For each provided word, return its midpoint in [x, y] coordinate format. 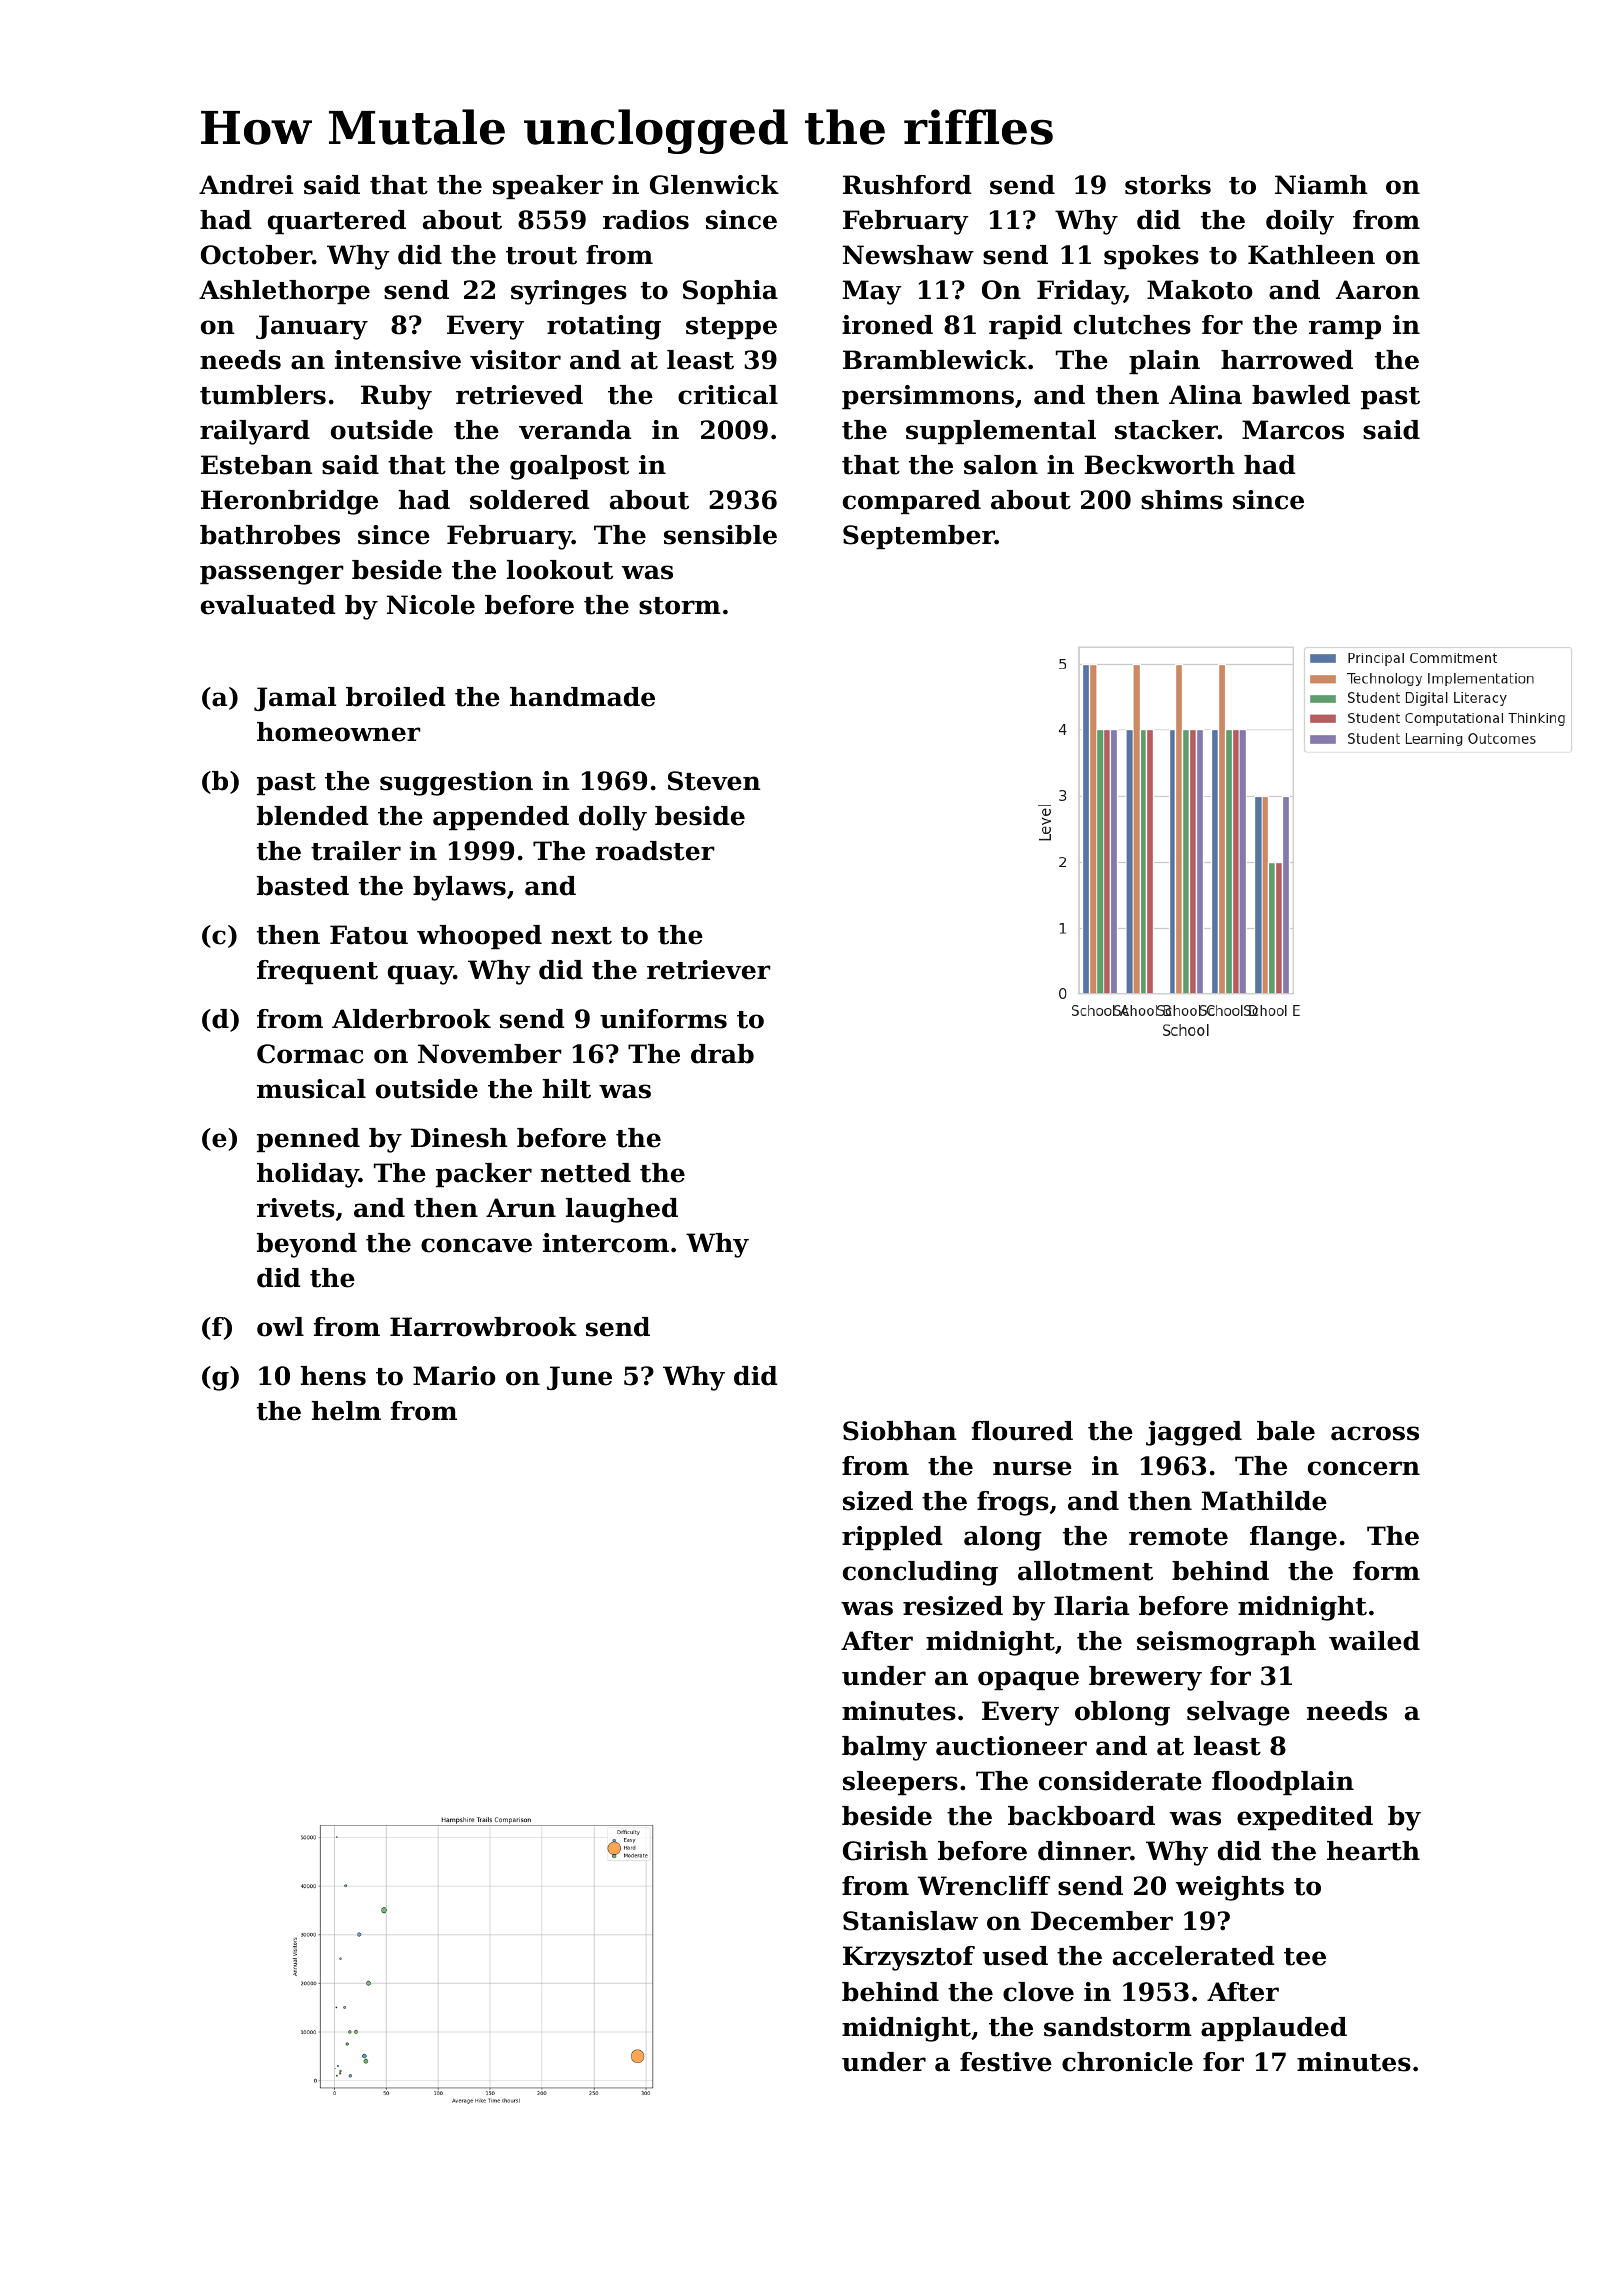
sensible [720, 535]
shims [1182, 500]
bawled [1301, 395]
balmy [884, 1748]
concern [1364, 1468]
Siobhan [899, 1431]
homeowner [339, 732]
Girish [885, 1851]
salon [1001, 465]
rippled [892, 1538]
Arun [521, 1208]
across [1375, 1433]
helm [346, 1411]
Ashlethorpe [284, 292]
